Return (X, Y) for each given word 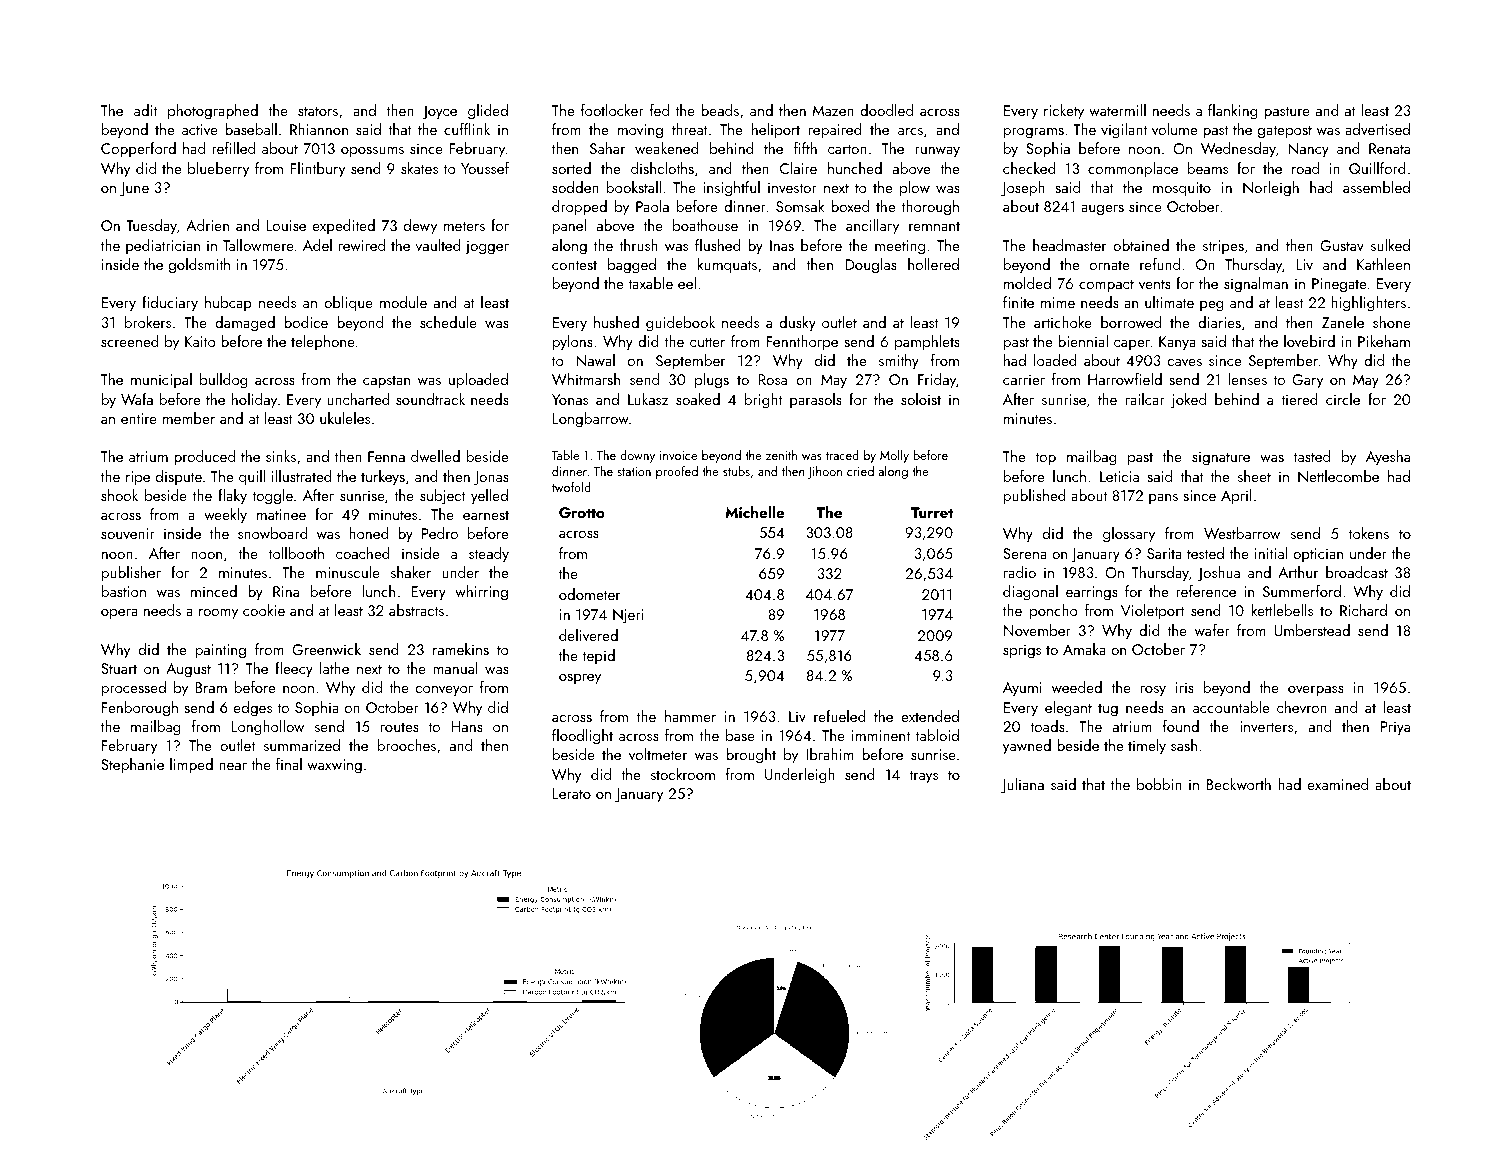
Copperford (138, 150)
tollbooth (296, 553)
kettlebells (1282, 610)
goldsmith (199, 266)
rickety (1064, 112)
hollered (933, 264)
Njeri (628, 616)
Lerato (572, 793)
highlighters (1368, 304)
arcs (910, 131)
